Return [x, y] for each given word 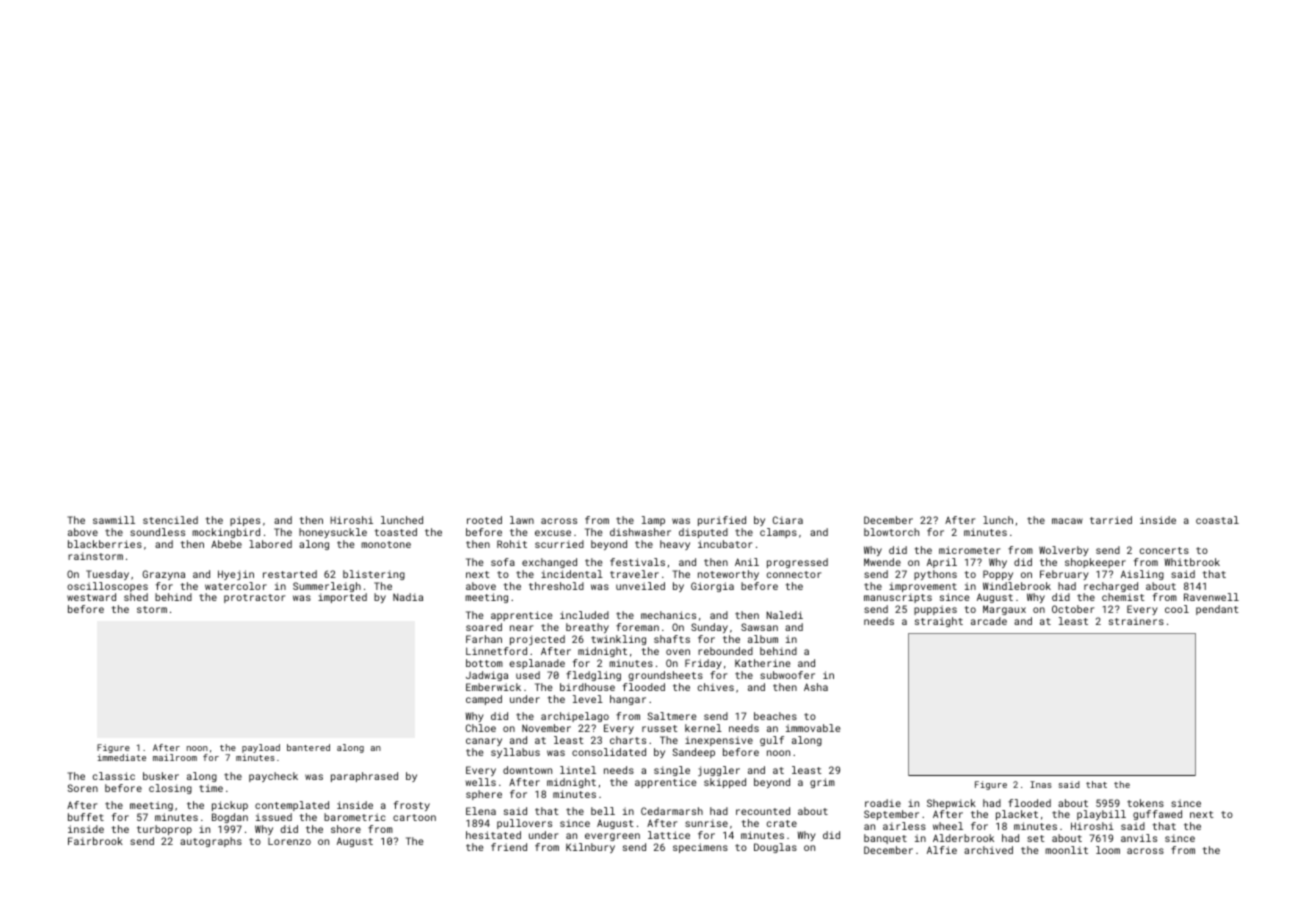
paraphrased [364, 777]
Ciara [788, 520]
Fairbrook [95, 841]
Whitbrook [1192, 562]
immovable [813, 728]
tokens [1145, 803]
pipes [245, 521]
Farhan [484, 639]
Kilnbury [590, 848]
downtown [527, 770]
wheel [948, 826]
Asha [816, 687]
